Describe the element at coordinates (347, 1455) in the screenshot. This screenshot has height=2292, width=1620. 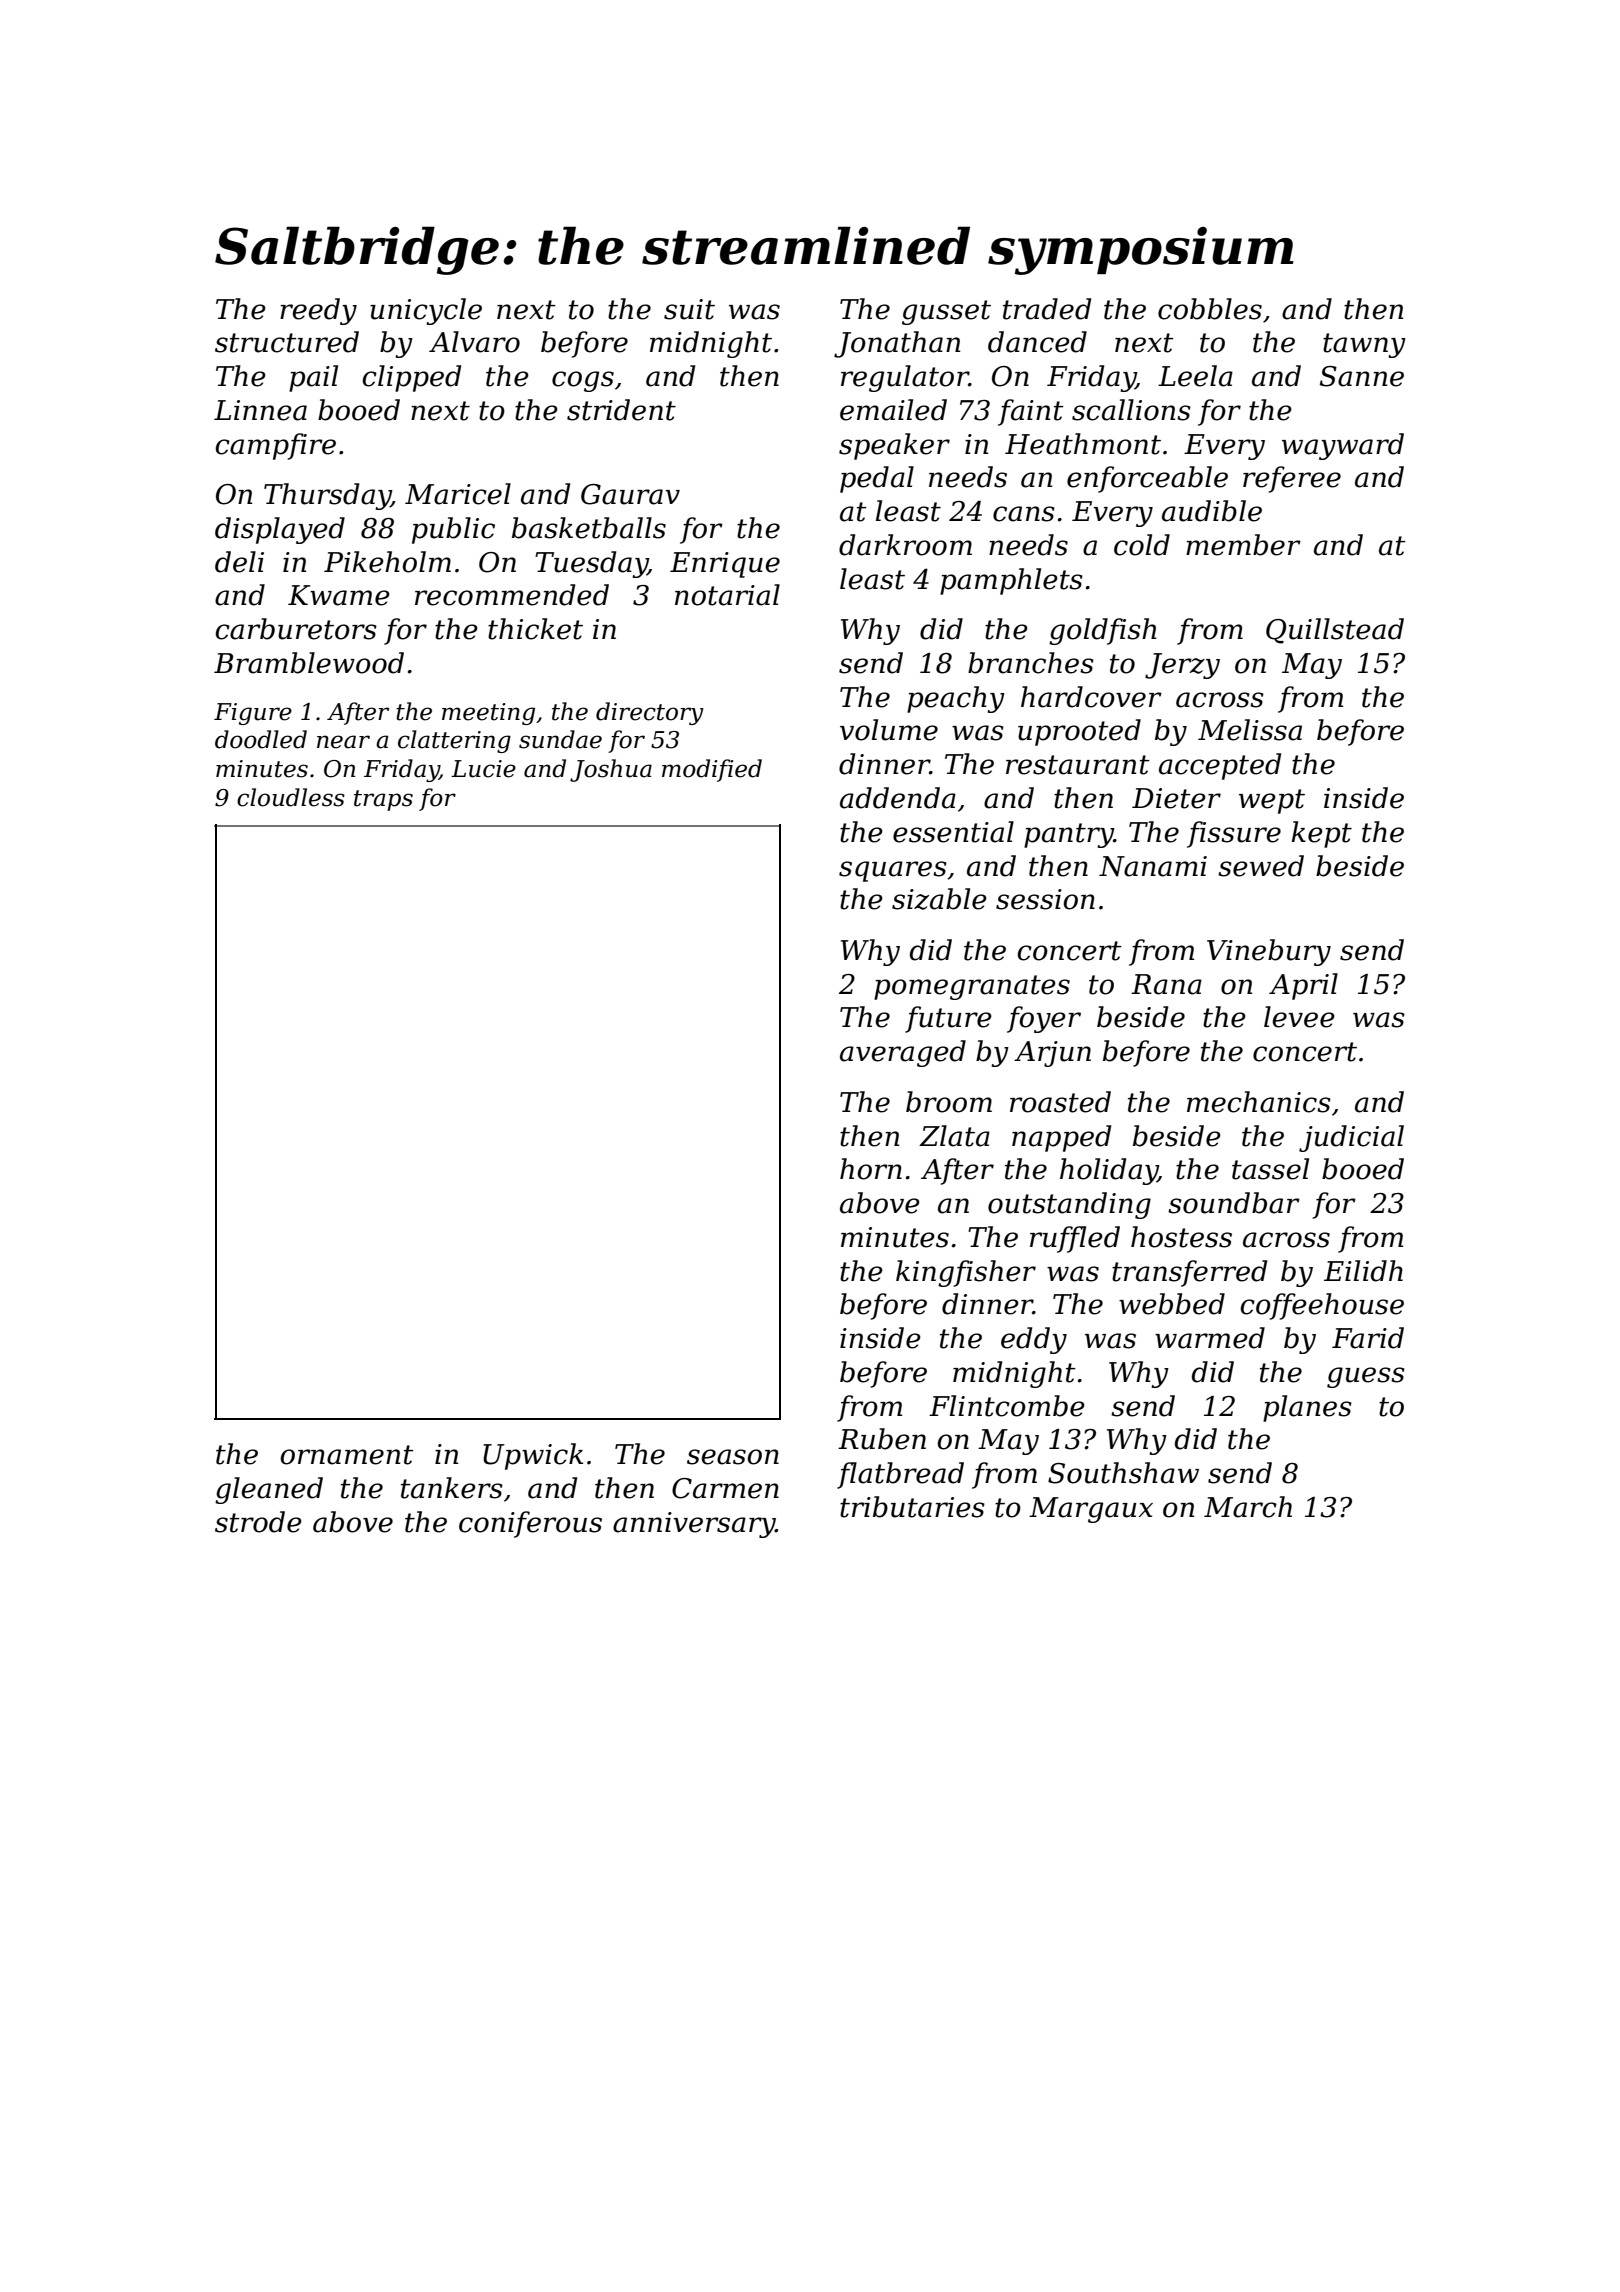
I see `ornament` at that location.
